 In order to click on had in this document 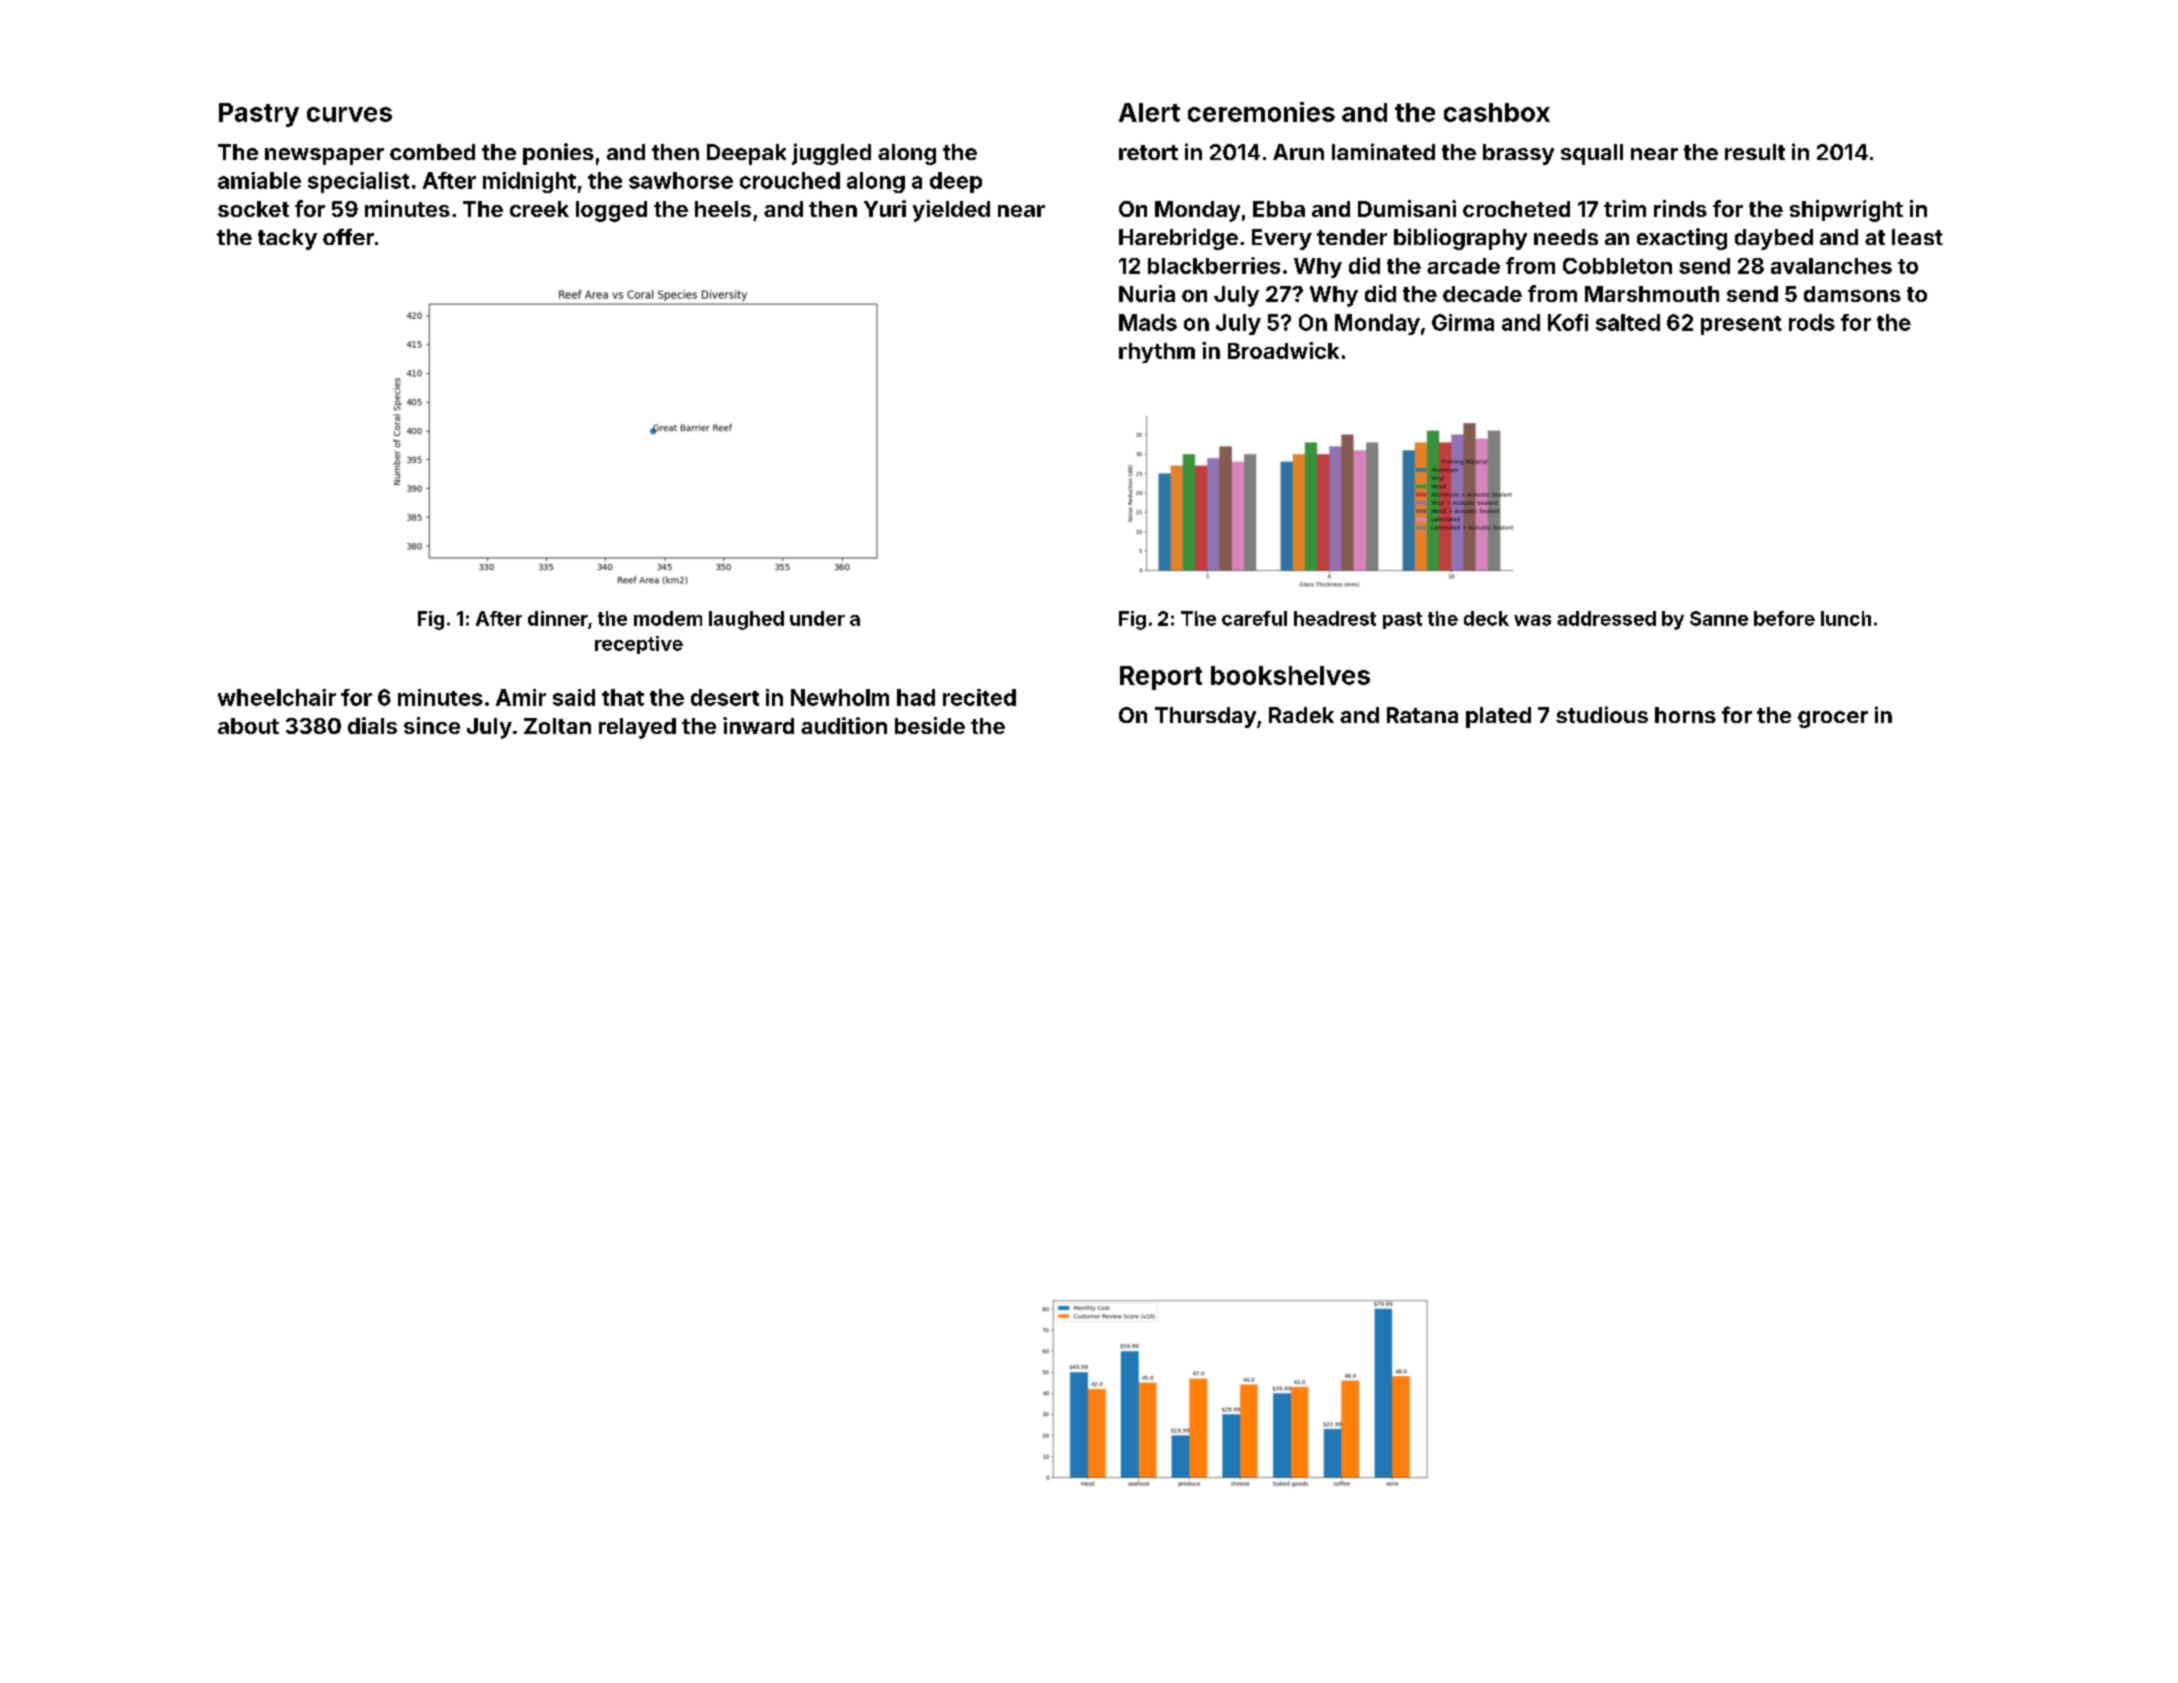, I will do `click(916, 697)`.
